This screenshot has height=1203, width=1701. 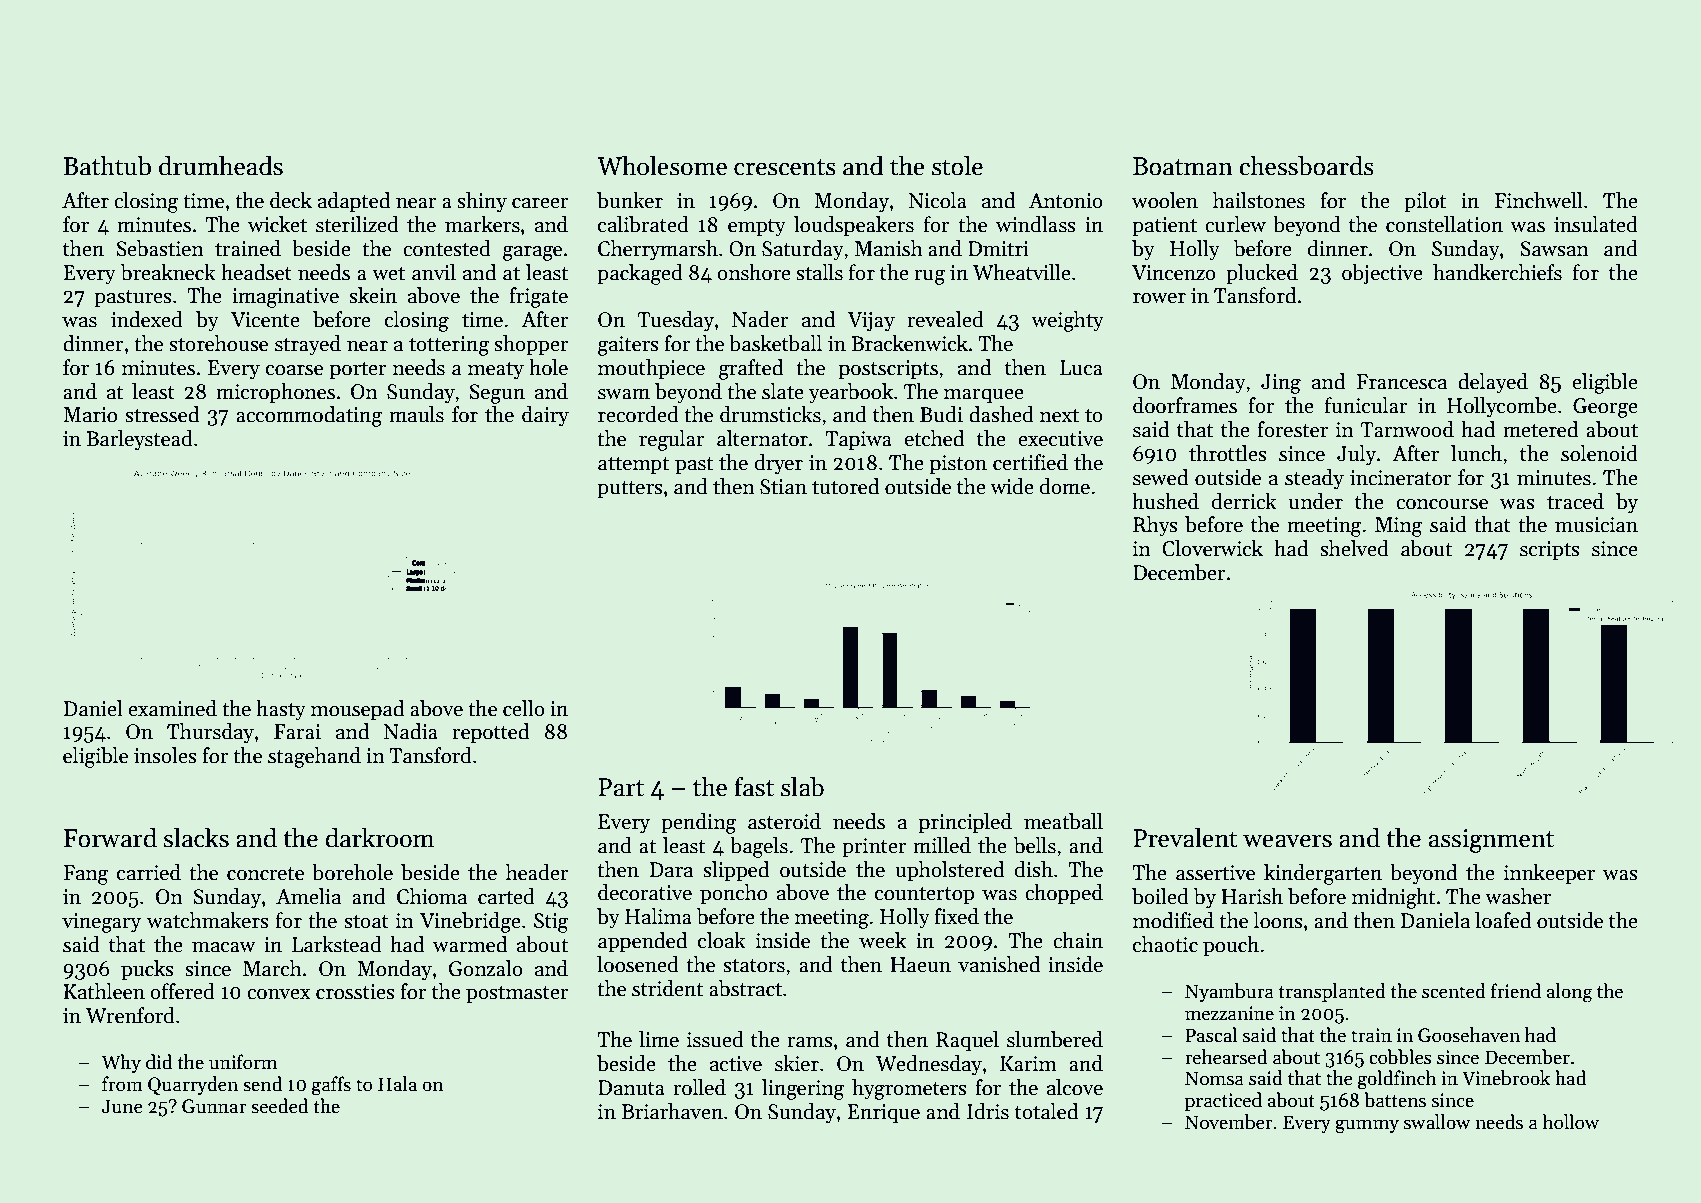 I want to click on postmaster, so click(x=517, y=994).
